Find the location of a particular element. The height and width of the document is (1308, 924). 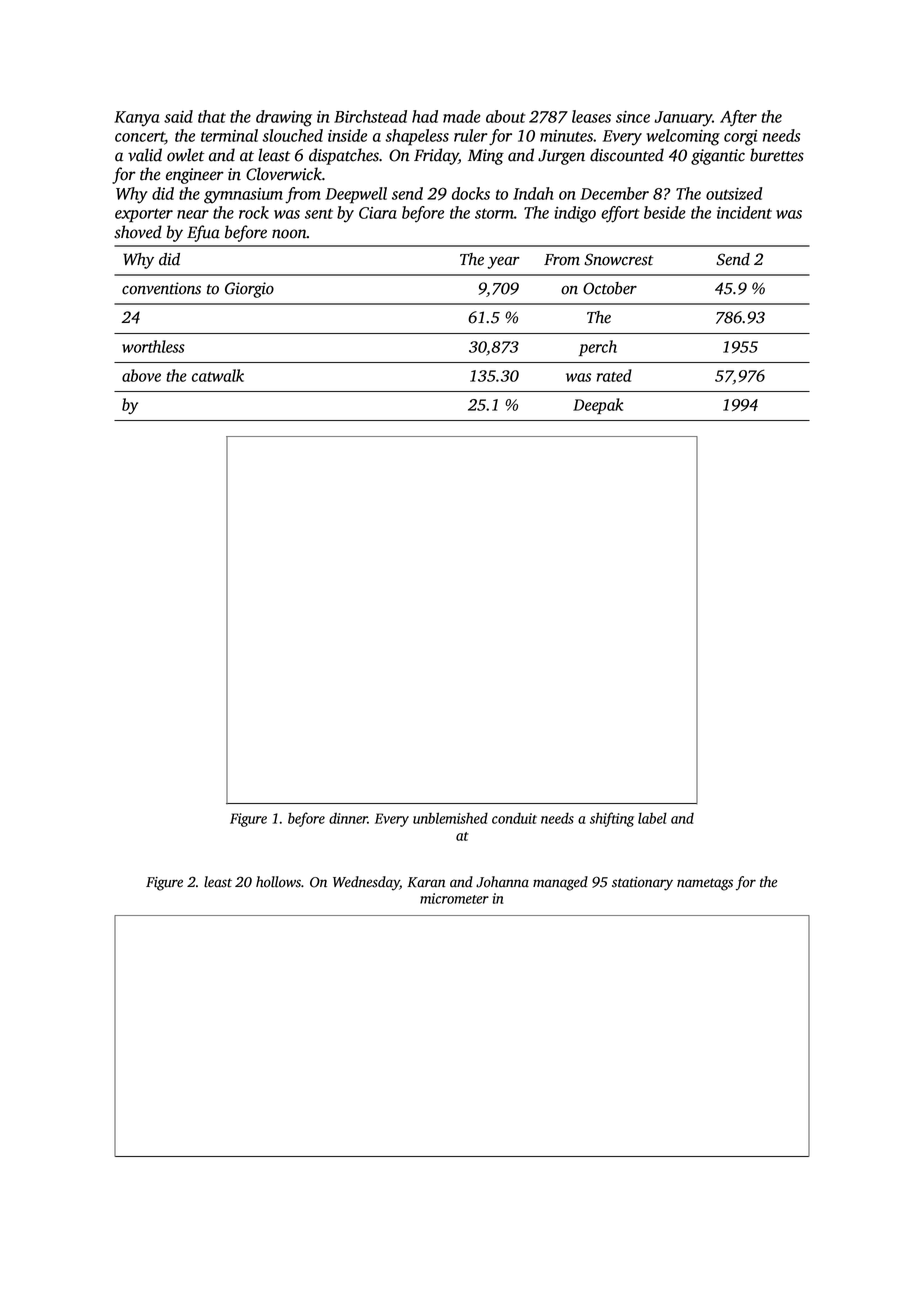

stationary is located at coordinates (642, 884).
